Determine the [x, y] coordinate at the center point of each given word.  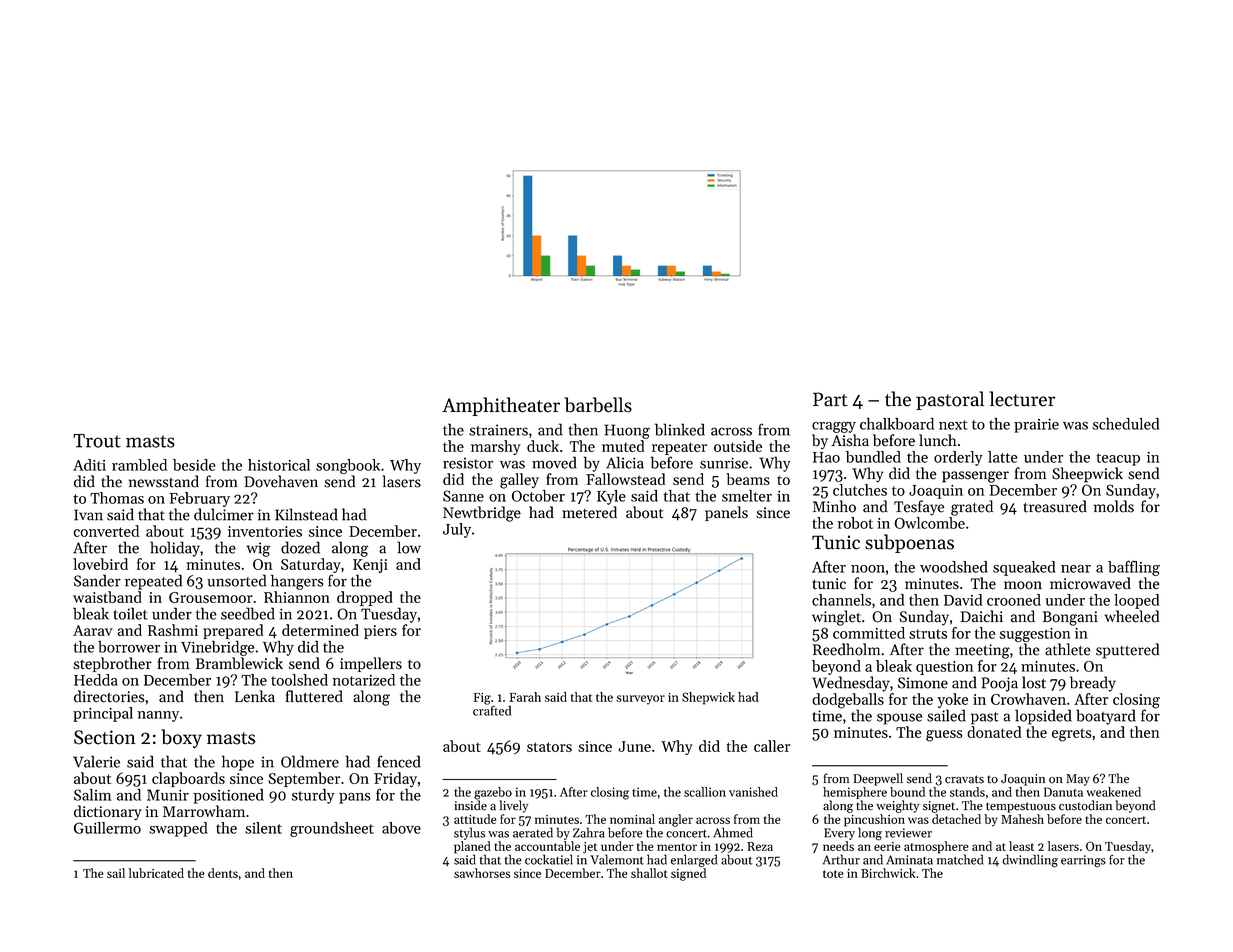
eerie [887, 846]
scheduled [1125, 423]
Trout [97, 441]
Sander [97, 580]
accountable [547, 846]
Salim [92, 794]
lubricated [156, 873]
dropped [365, 598]
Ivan [88, 515]
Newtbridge [482, 514]
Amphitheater [501, 406]
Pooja [1000, 684]
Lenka [255, 696]
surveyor [640, 700]
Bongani [1070, 618]
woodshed [954, 567]
